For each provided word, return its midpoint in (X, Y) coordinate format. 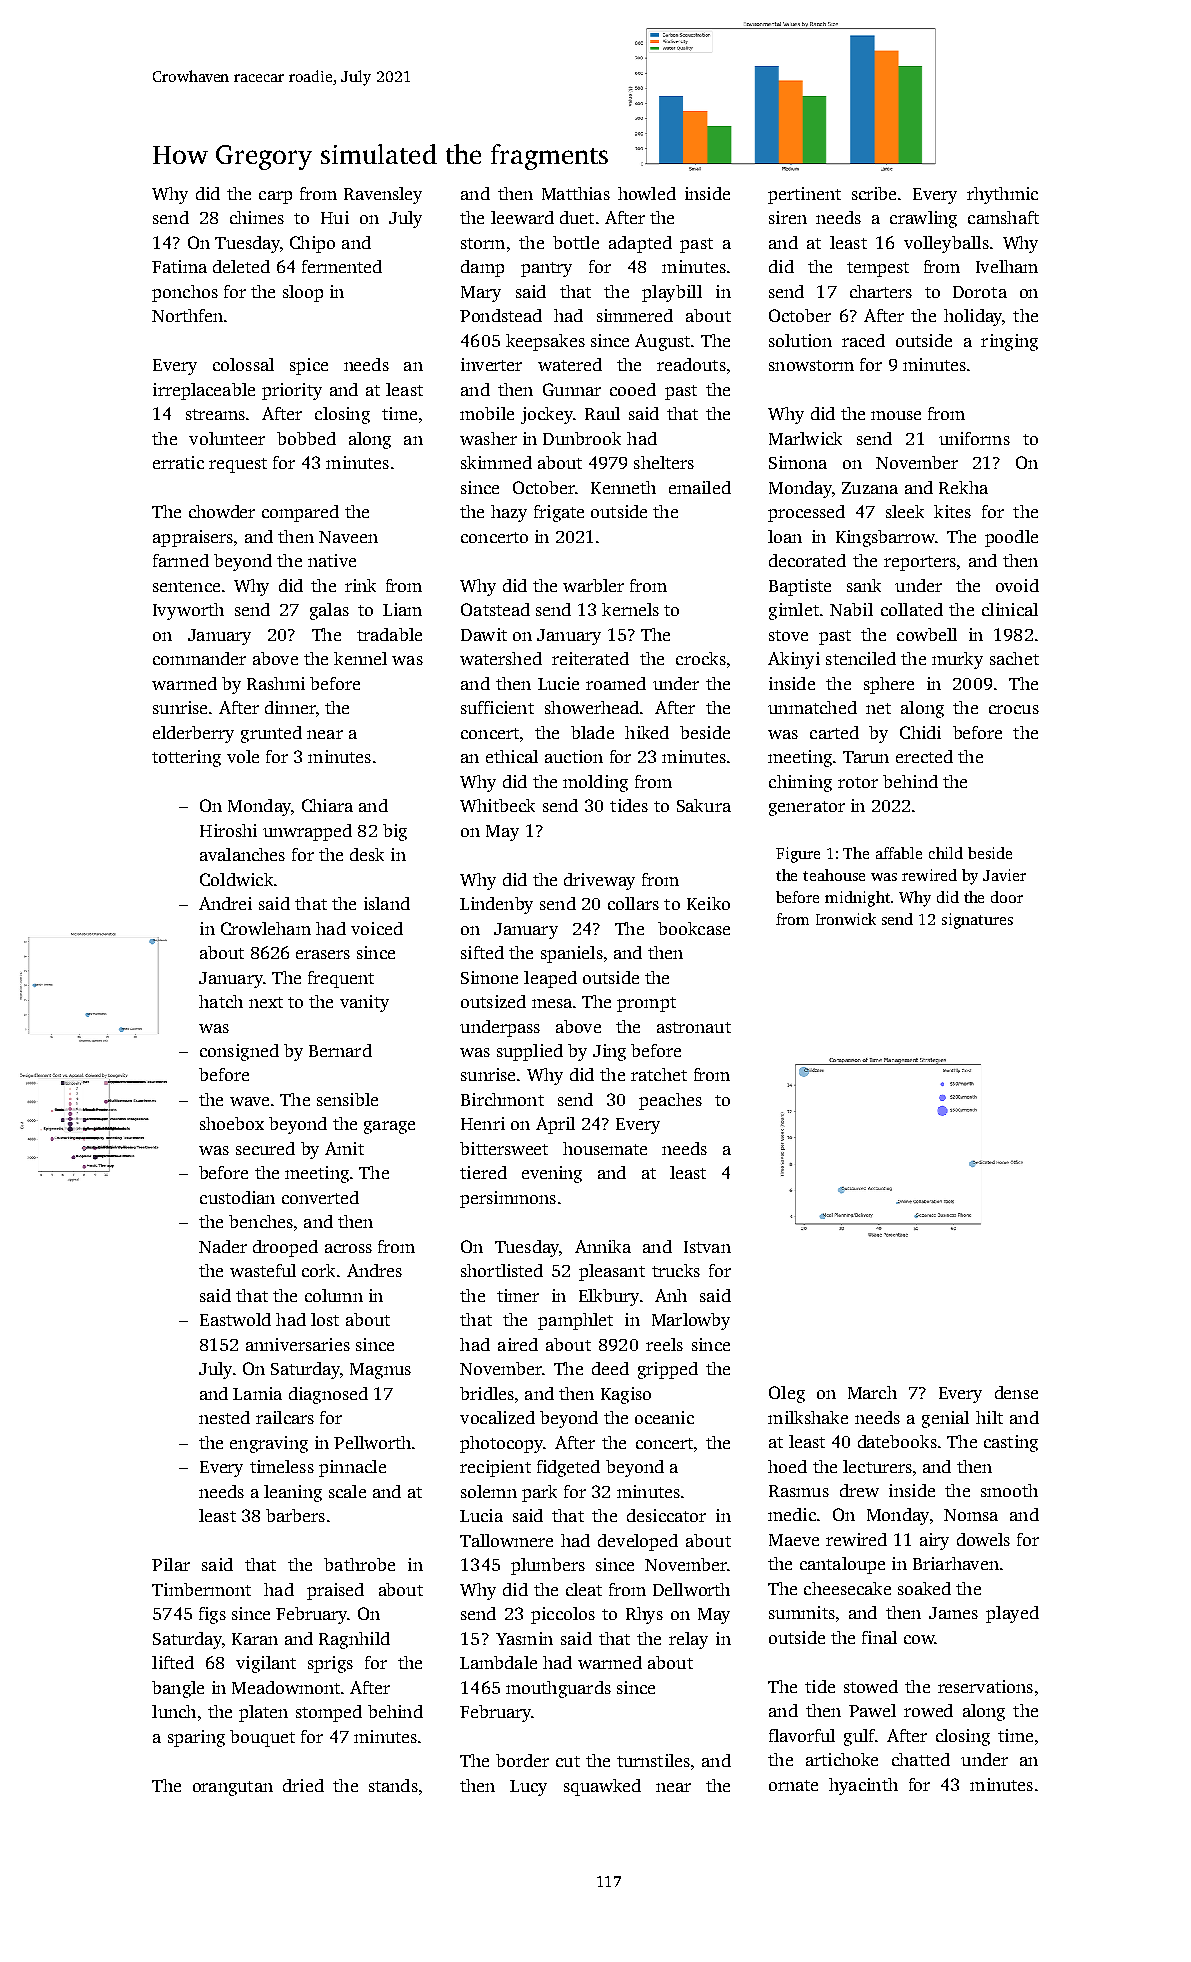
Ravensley (383, 195)
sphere (889, 685)
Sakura (704, 805)
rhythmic (1002, 195)
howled (647, 193)
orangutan (233, 1788)
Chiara (327, 805)
